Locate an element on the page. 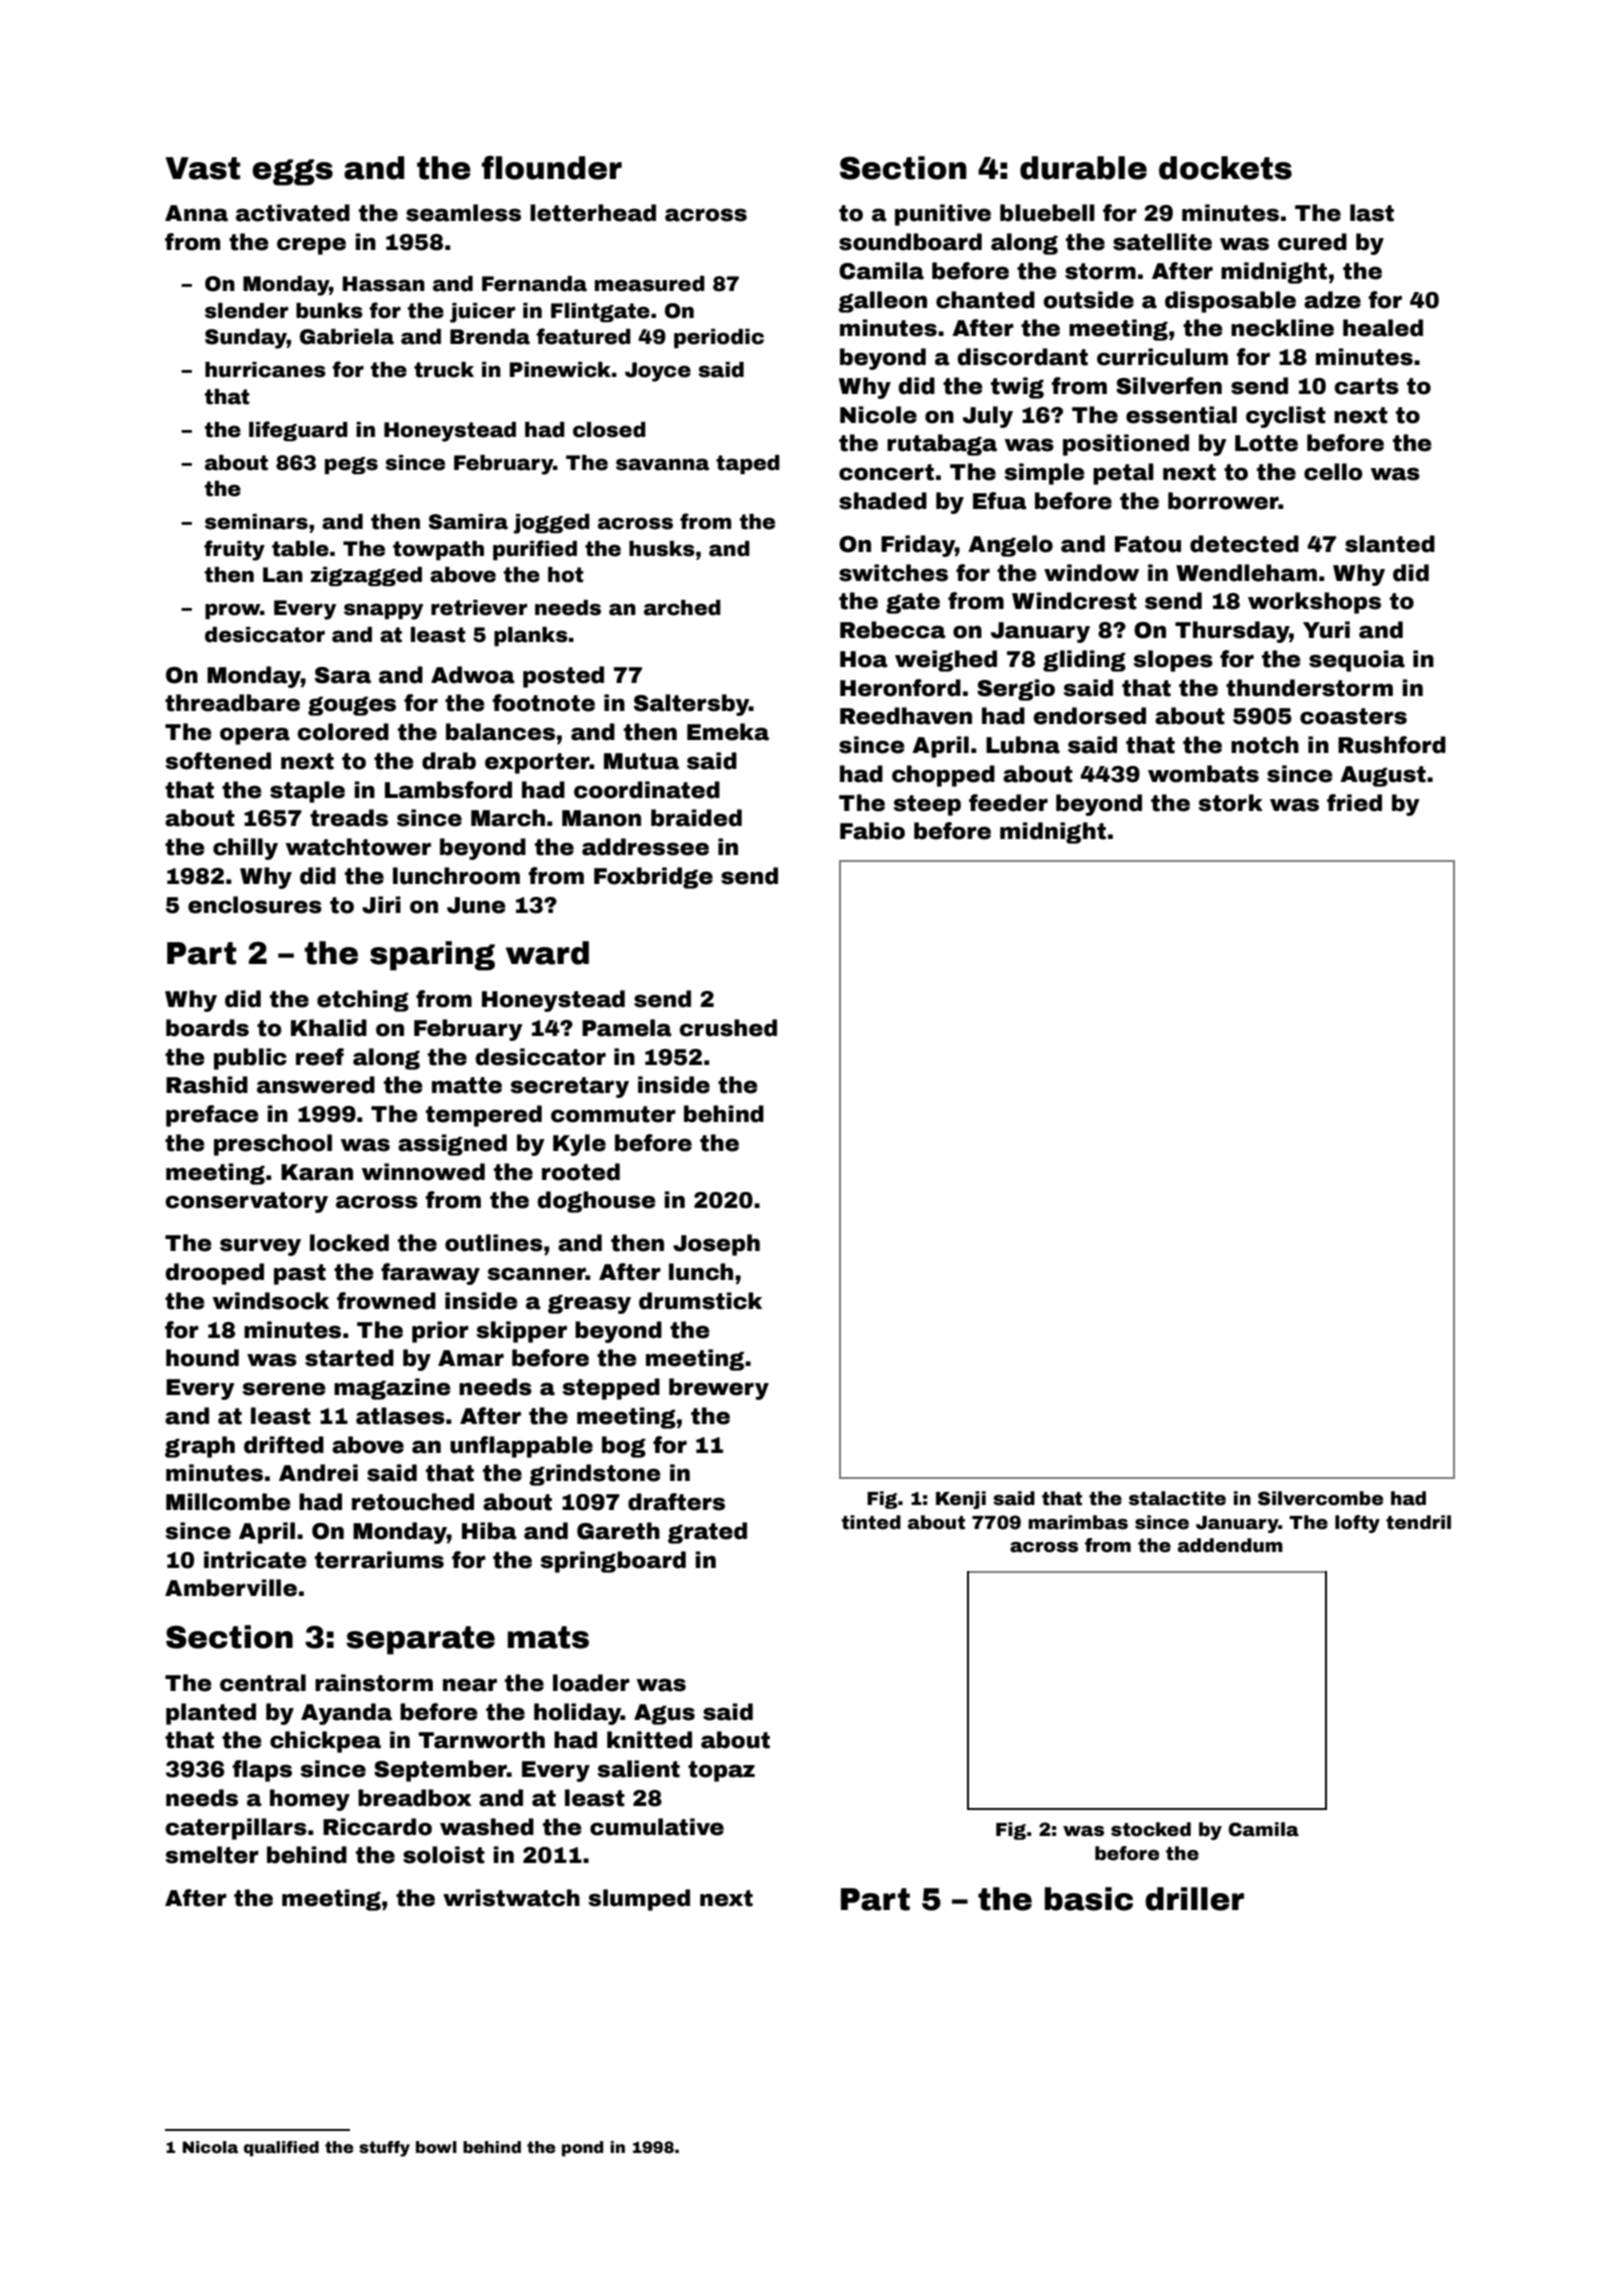 The height and width of the document is (2292, 1620). grated is located at coordinates (707, 1533).
